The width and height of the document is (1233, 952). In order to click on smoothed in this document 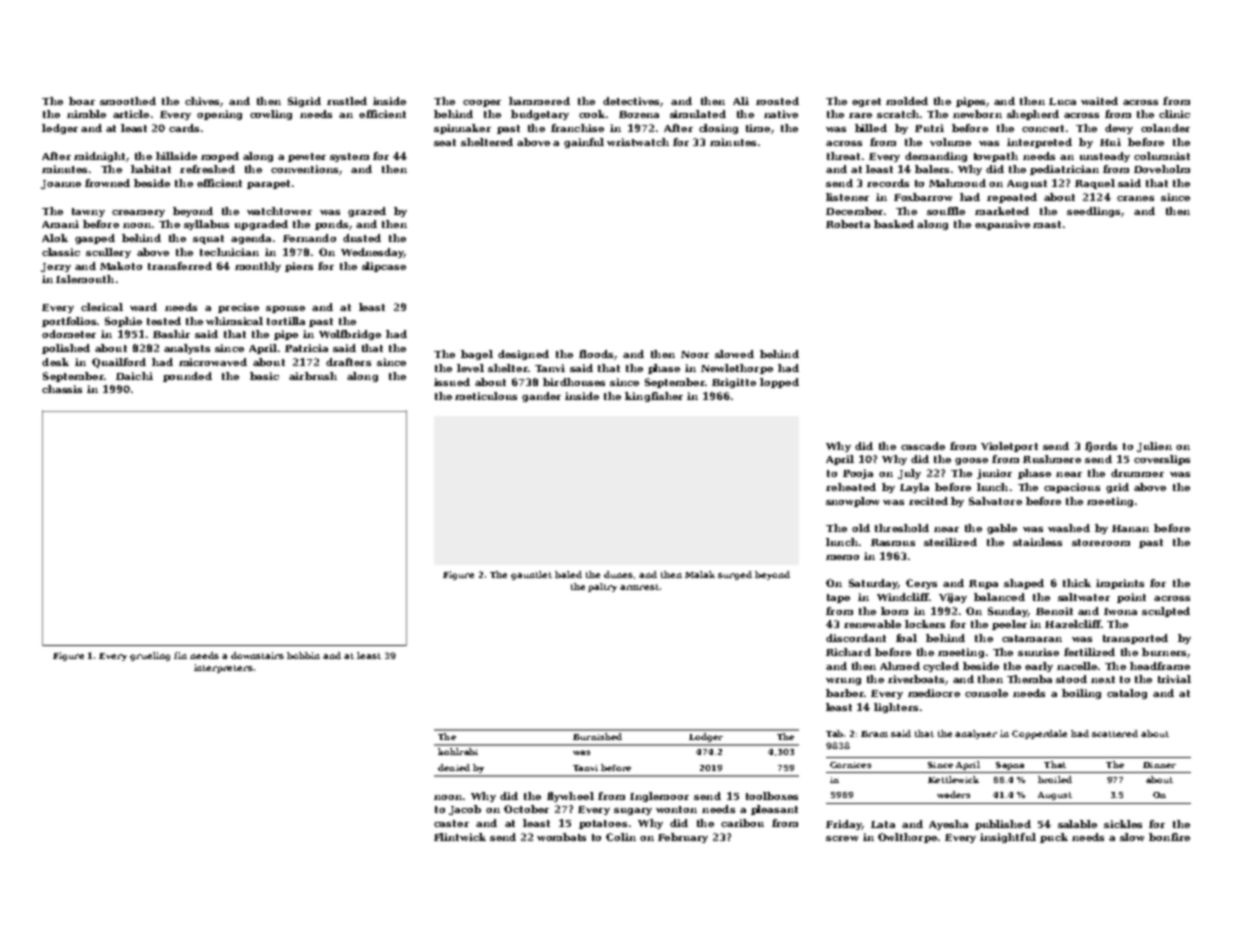, I will do `click(128, 101)`.
